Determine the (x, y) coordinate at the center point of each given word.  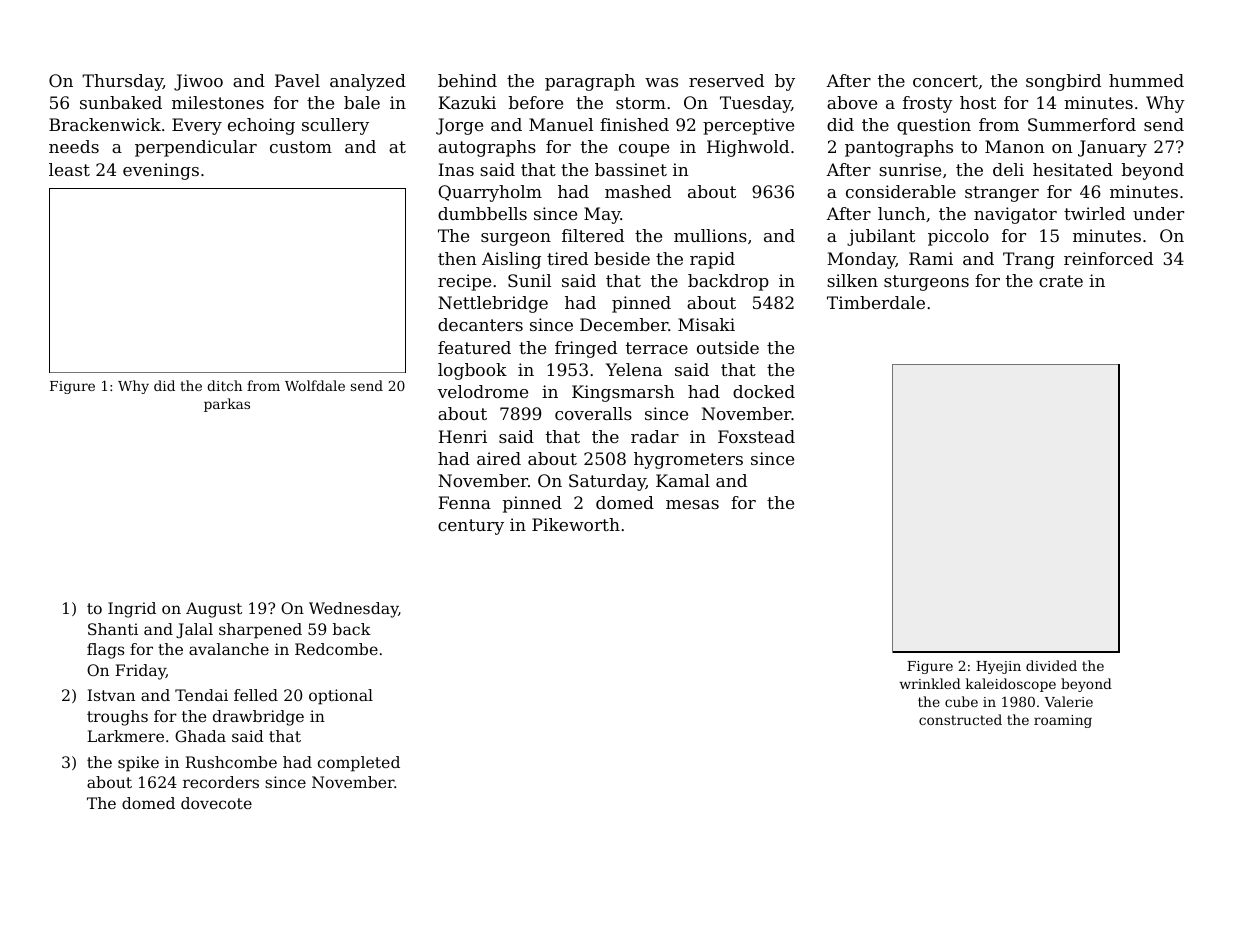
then (457, 258)
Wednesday (353, 610)
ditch (224, 385)
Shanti (113, 629)
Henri (462, 436)
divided (1051, 665)
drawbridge (258, 718)
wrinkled (930, 683)
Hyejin (998, 667)
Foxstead (756, 436)
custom (301, 147)
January (1112, 148)
